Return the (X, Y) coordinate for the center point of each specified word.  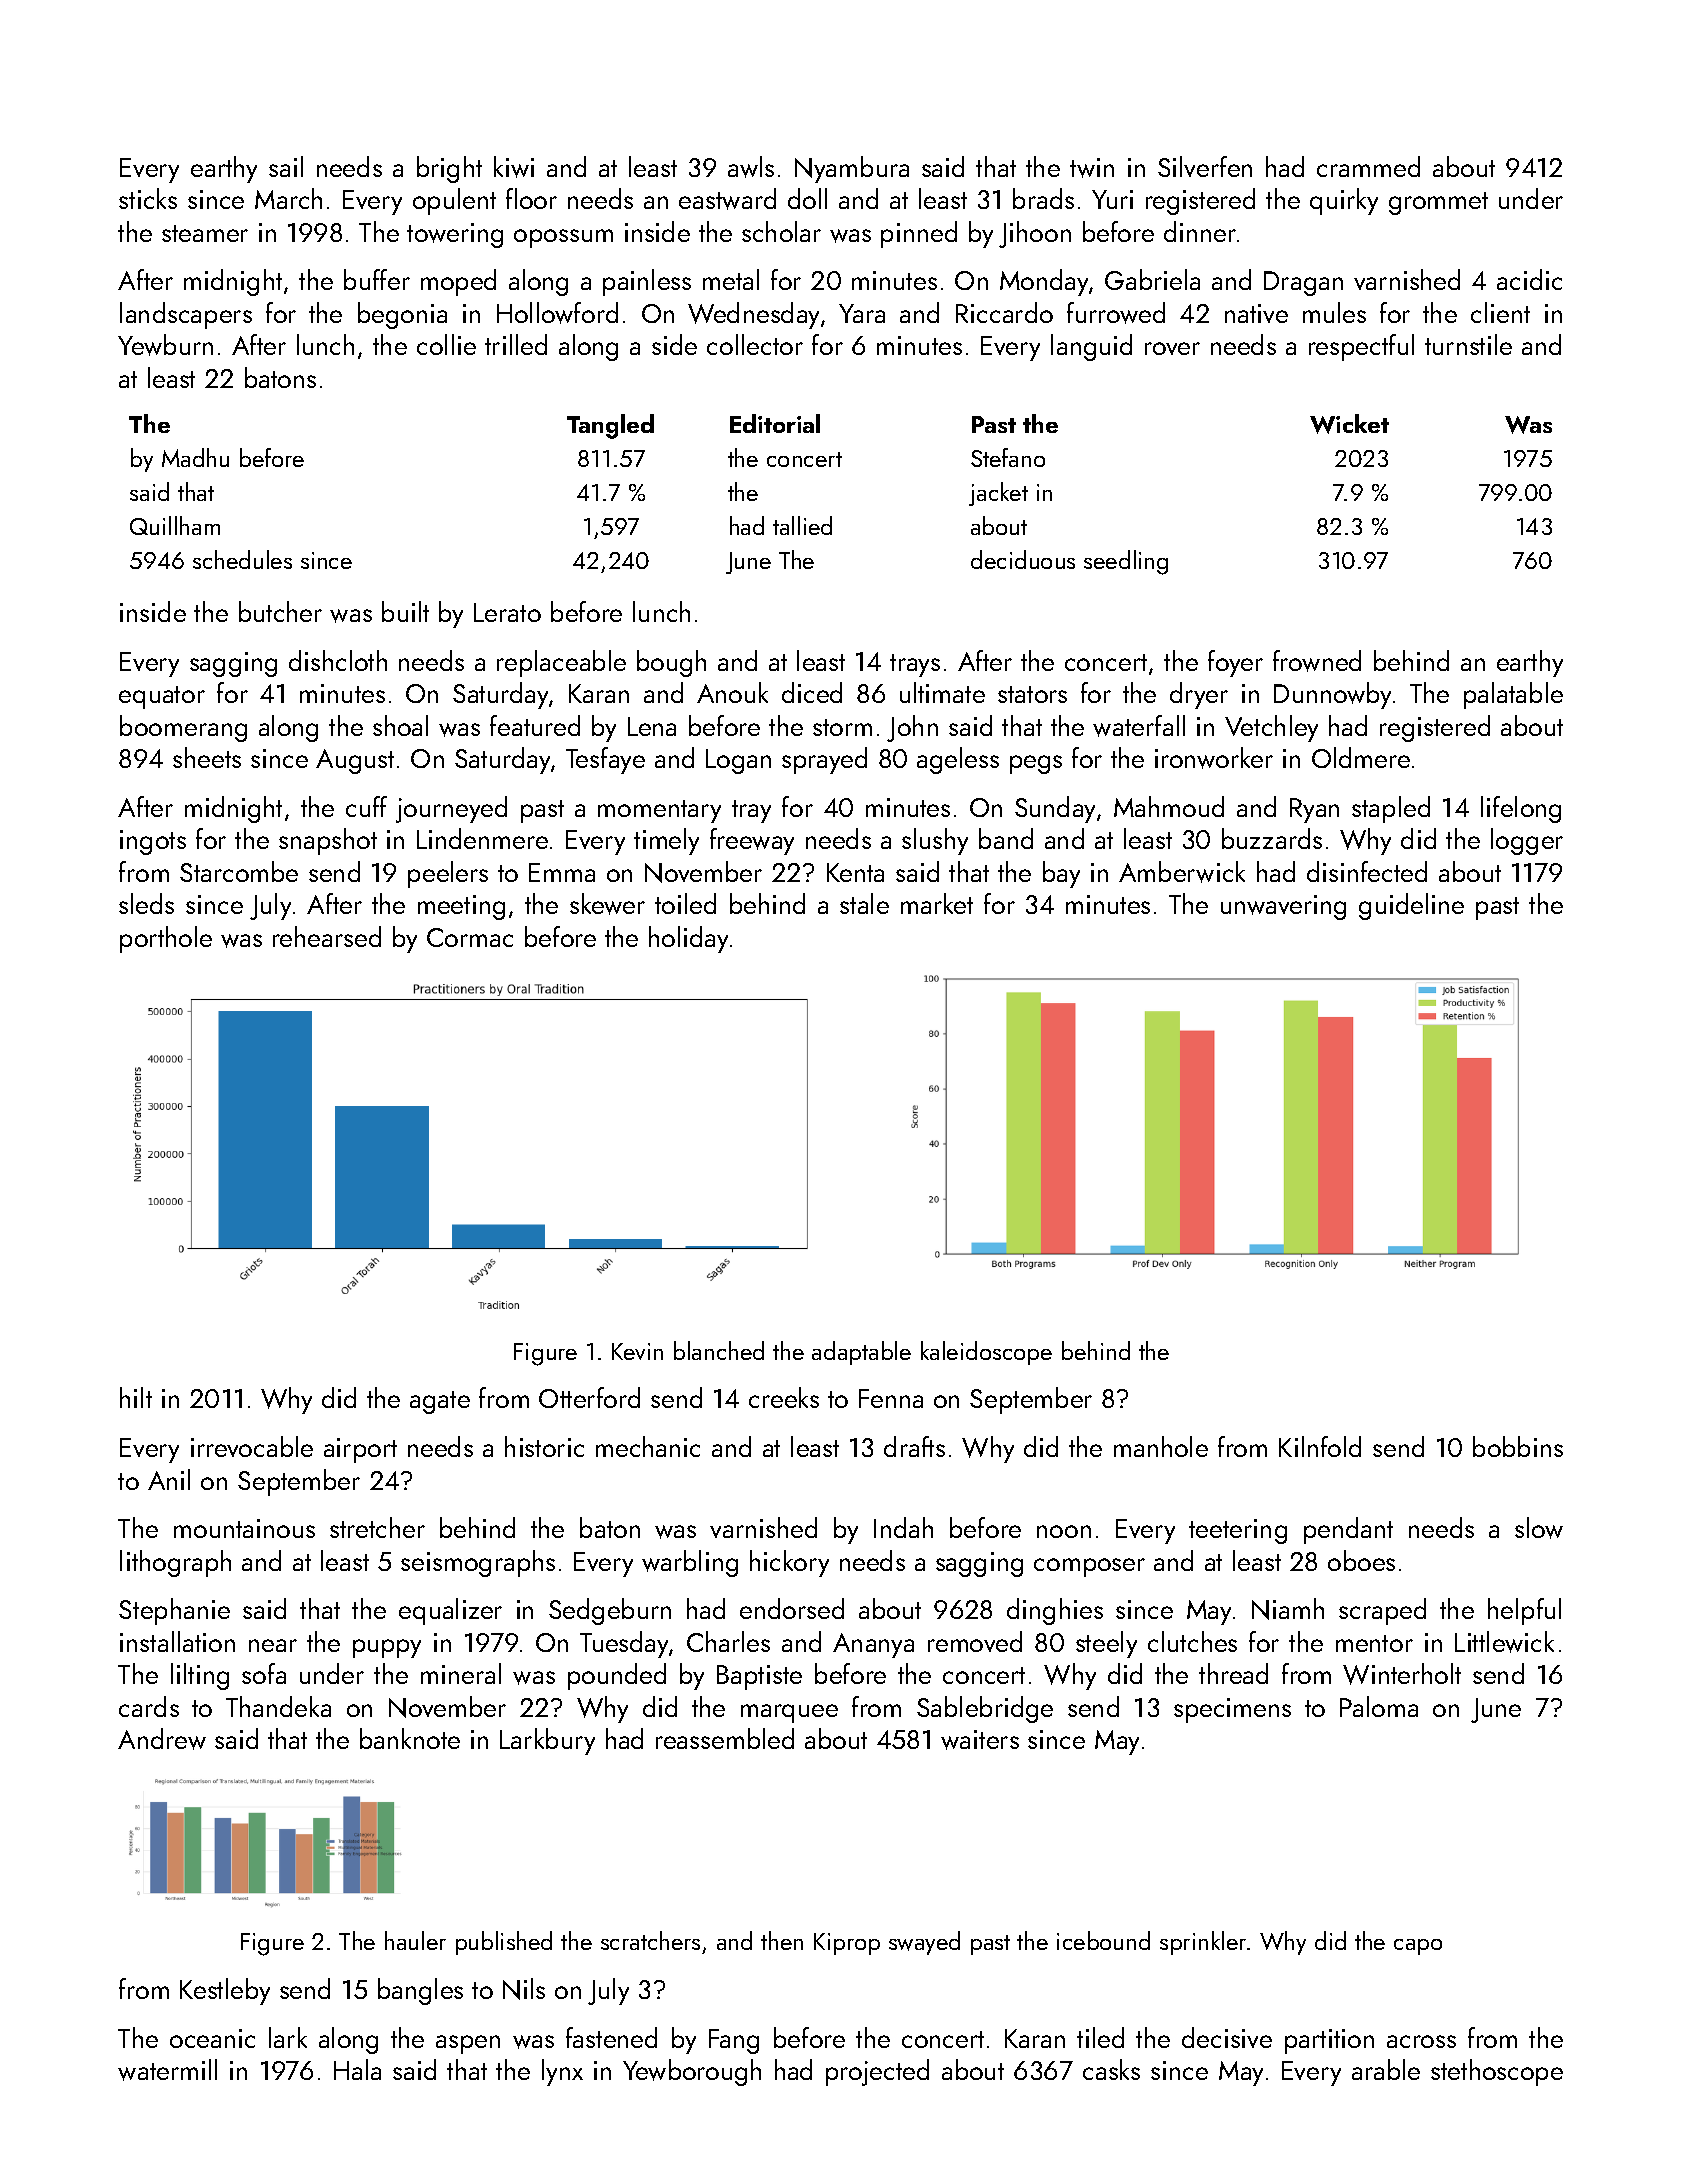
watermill (167, 2070)
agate (440, 1402)
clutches (1192, 1641)
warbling (690, 1563)
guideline (1411, 906)
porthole (166, 939)
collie (446, 344)
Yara (862, 313)
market (937, 903)
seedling (1126, 562)
